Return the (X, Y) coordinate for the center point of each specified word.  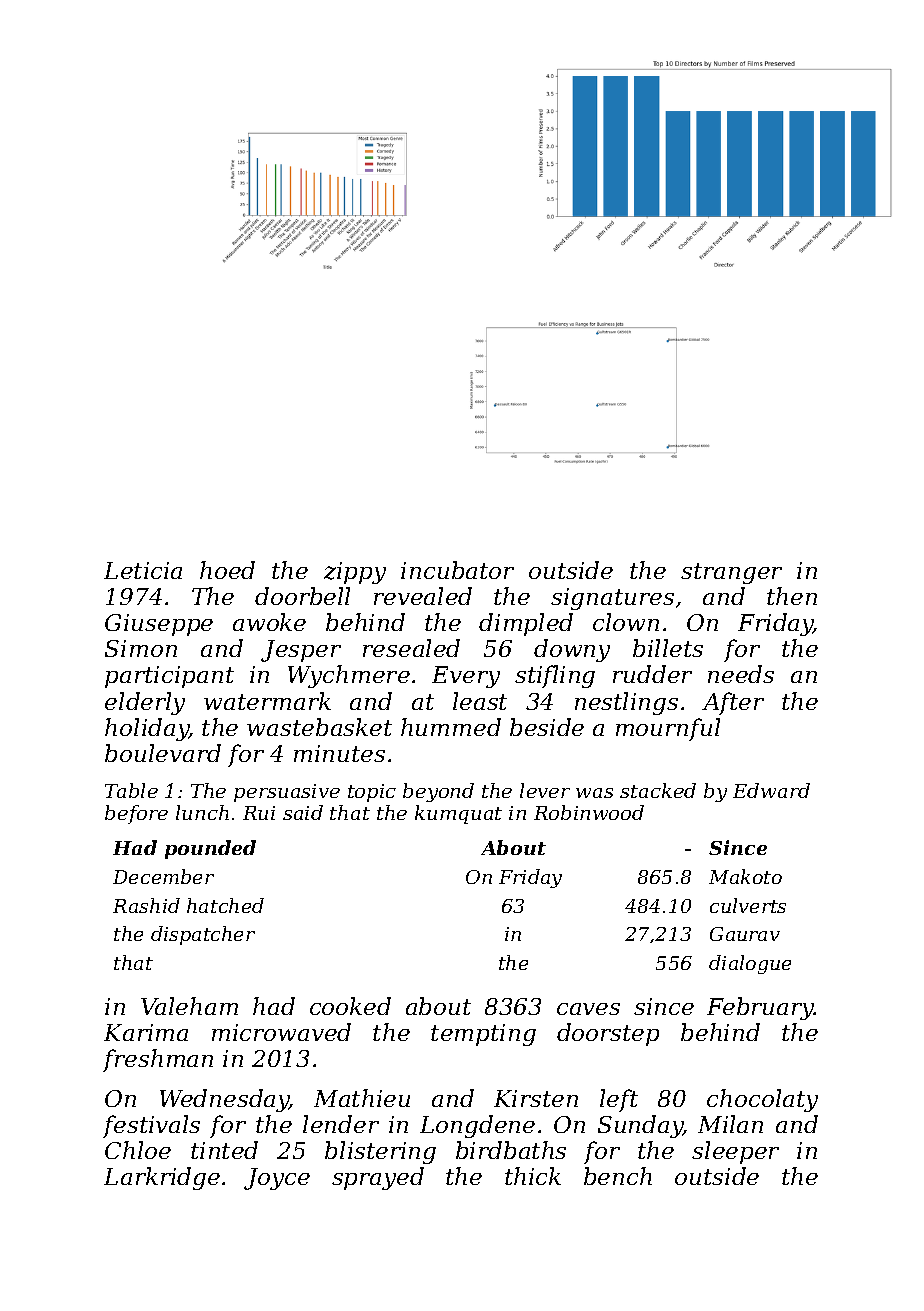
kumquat (458, 814)
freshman (158, 1060)
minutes (339, 753)
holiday (147, 729)
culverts (748, 905)
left (619, 1100)
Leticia (143, 570)
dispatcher (203, 935)
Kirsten (536, 1098)
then (792, 596)
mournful (668, 729)
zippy (355, 573)
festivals (151, 1126)
